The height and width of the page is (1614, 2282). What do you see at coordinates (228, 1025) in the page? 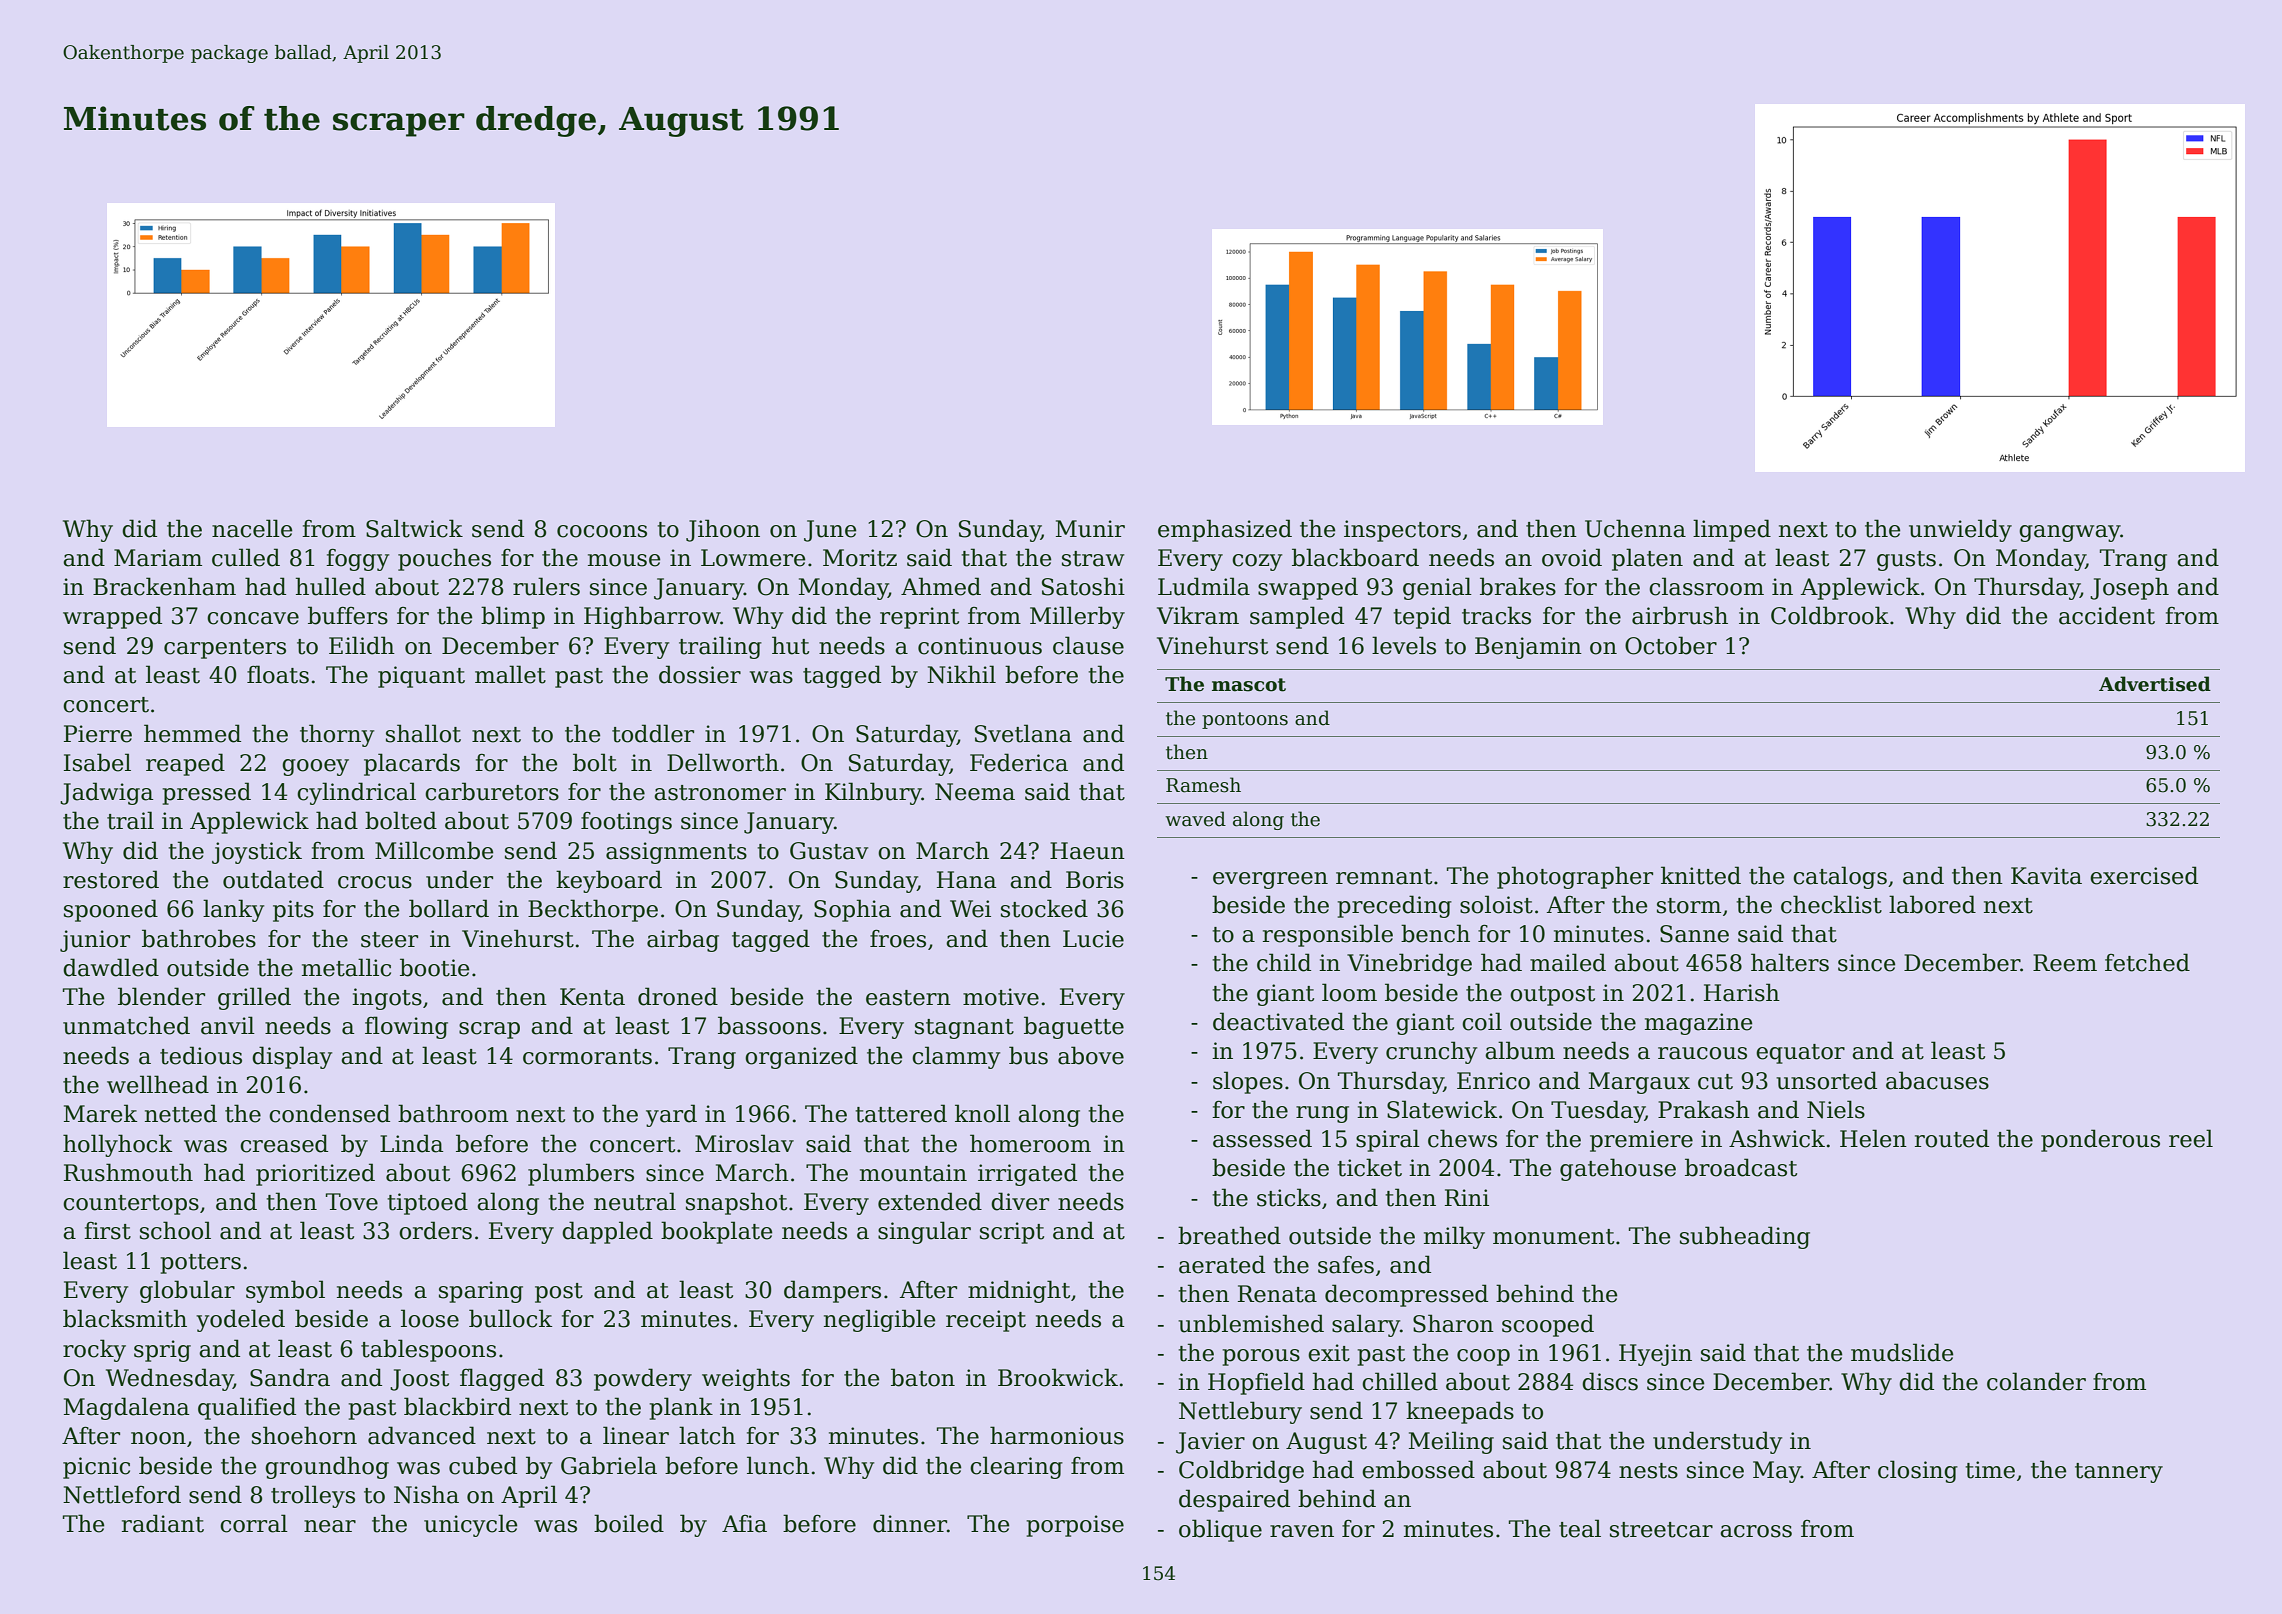
I see `anvil` at bounding box center [228, 1025].
